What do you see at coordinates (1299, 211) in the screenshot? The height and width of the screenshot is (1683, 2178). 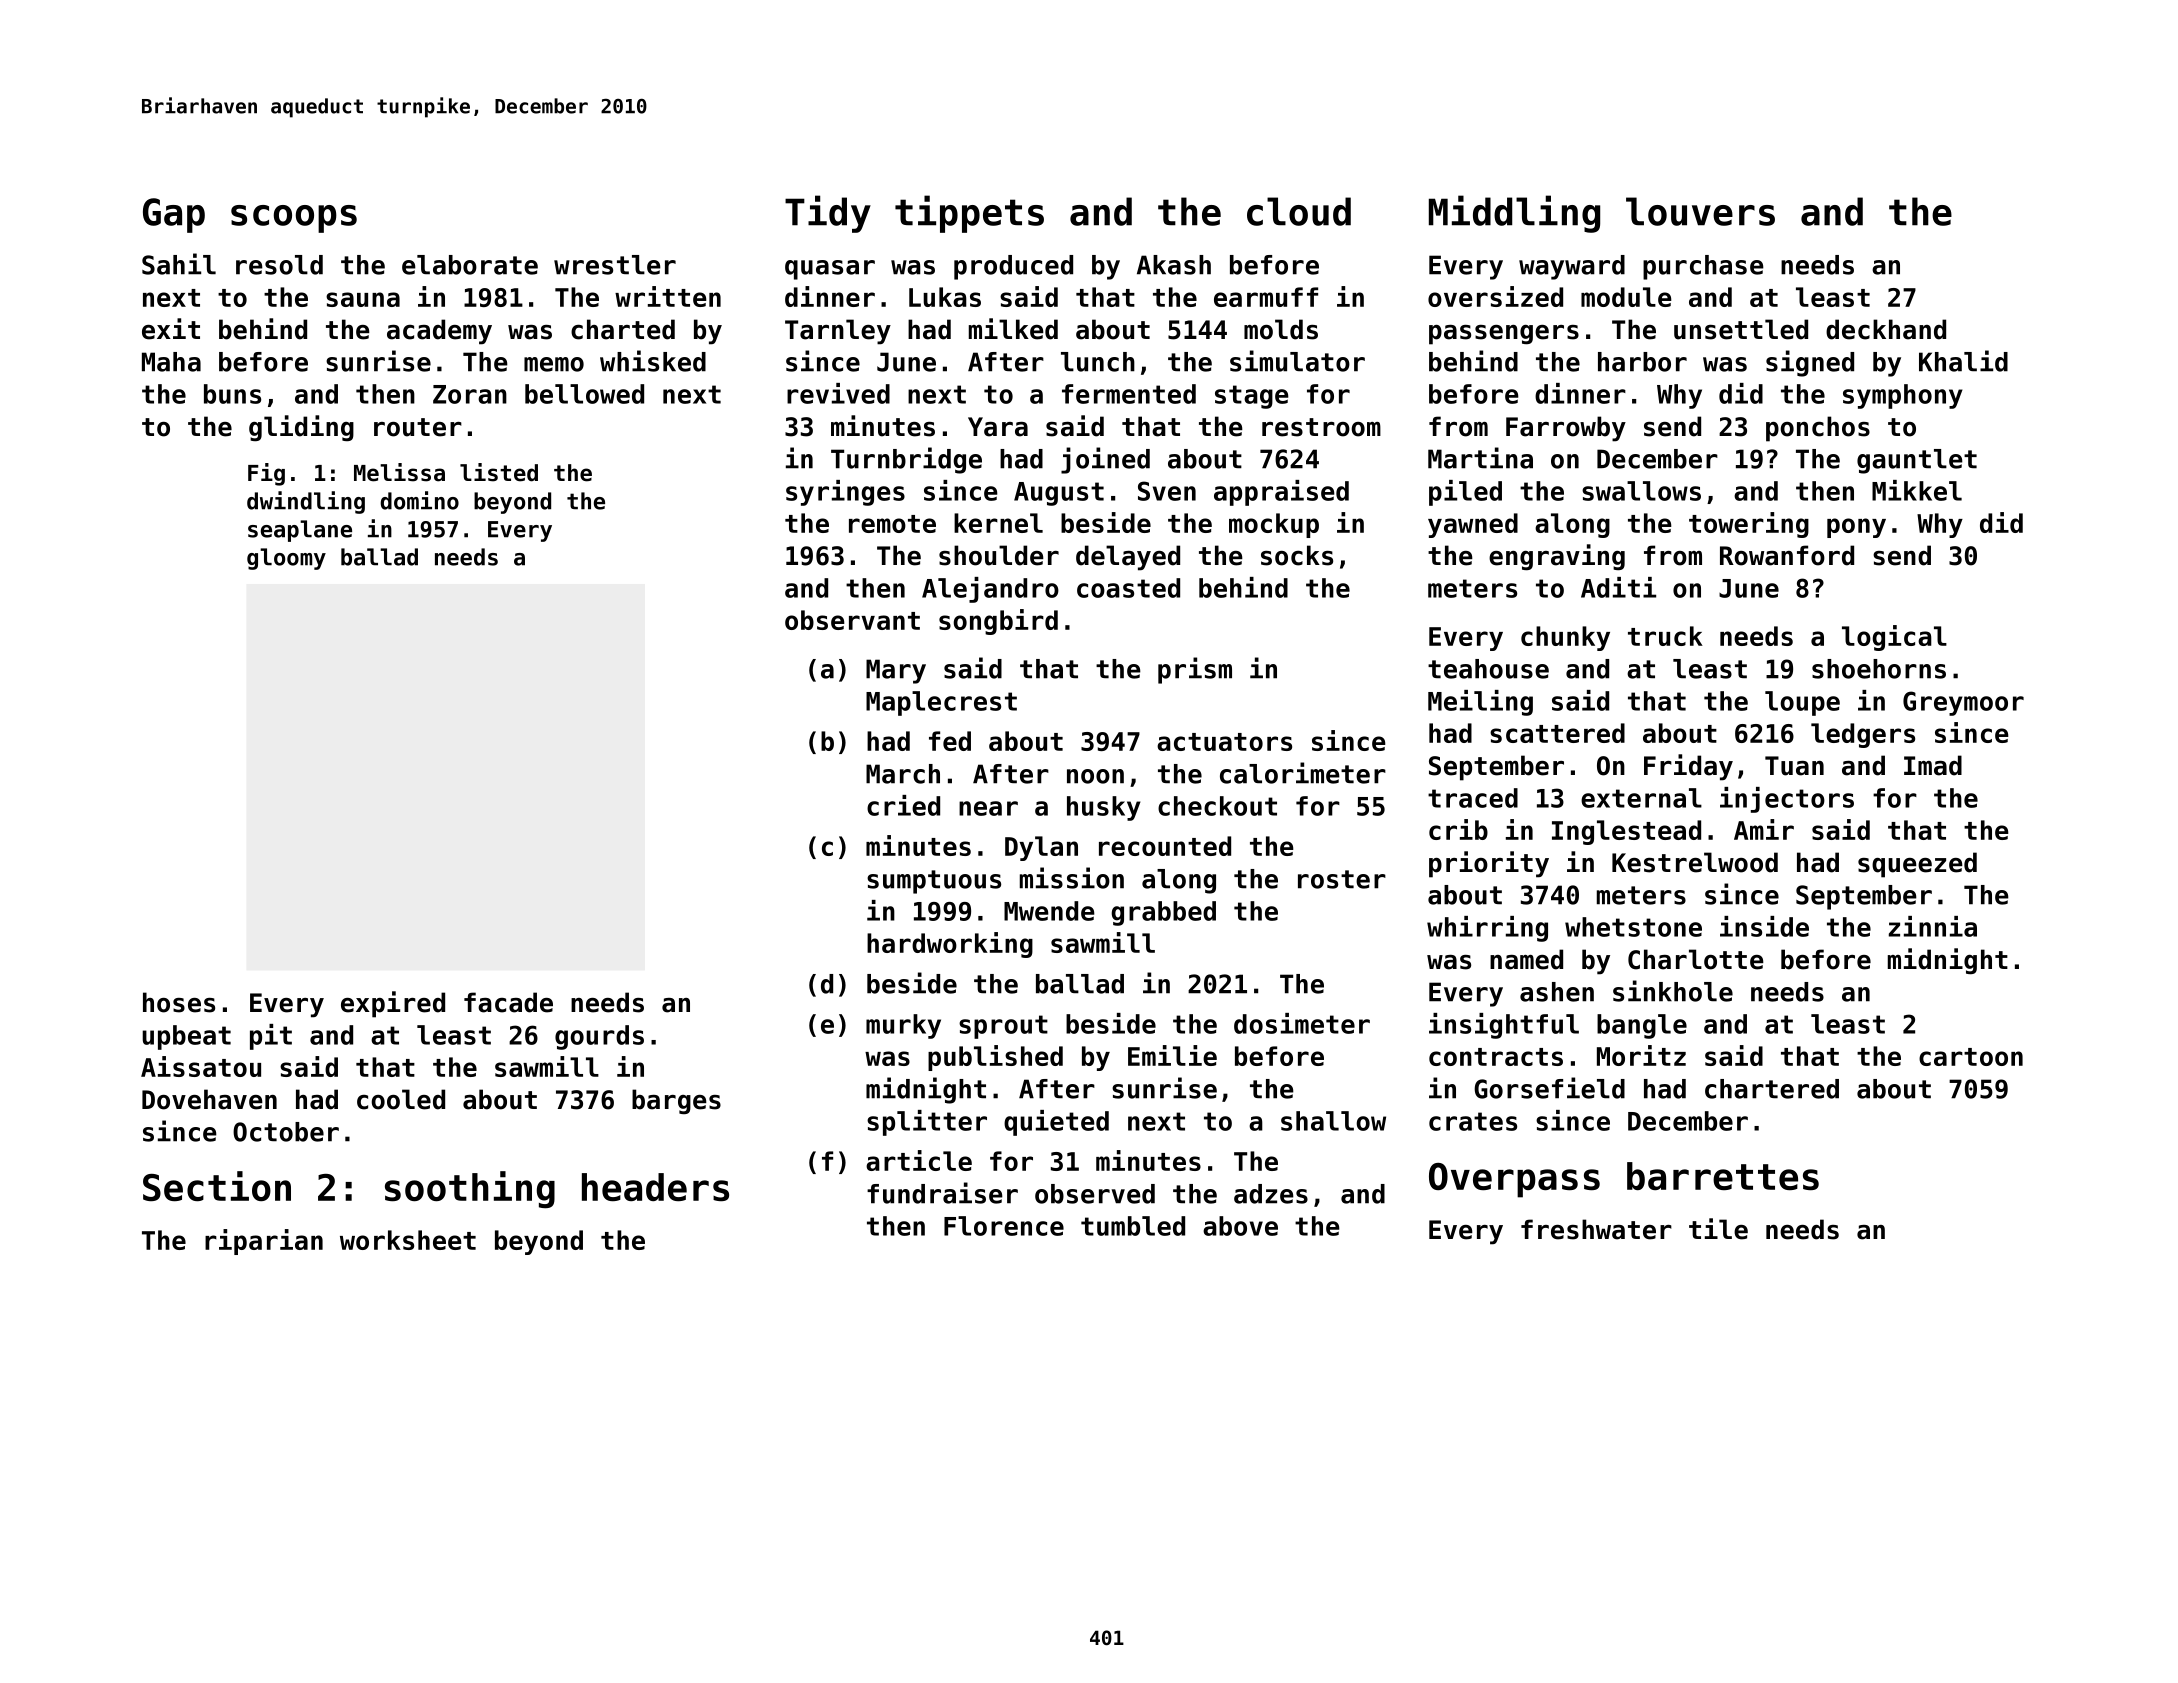 I see `cloud` at bounding box center [1299, 211].
